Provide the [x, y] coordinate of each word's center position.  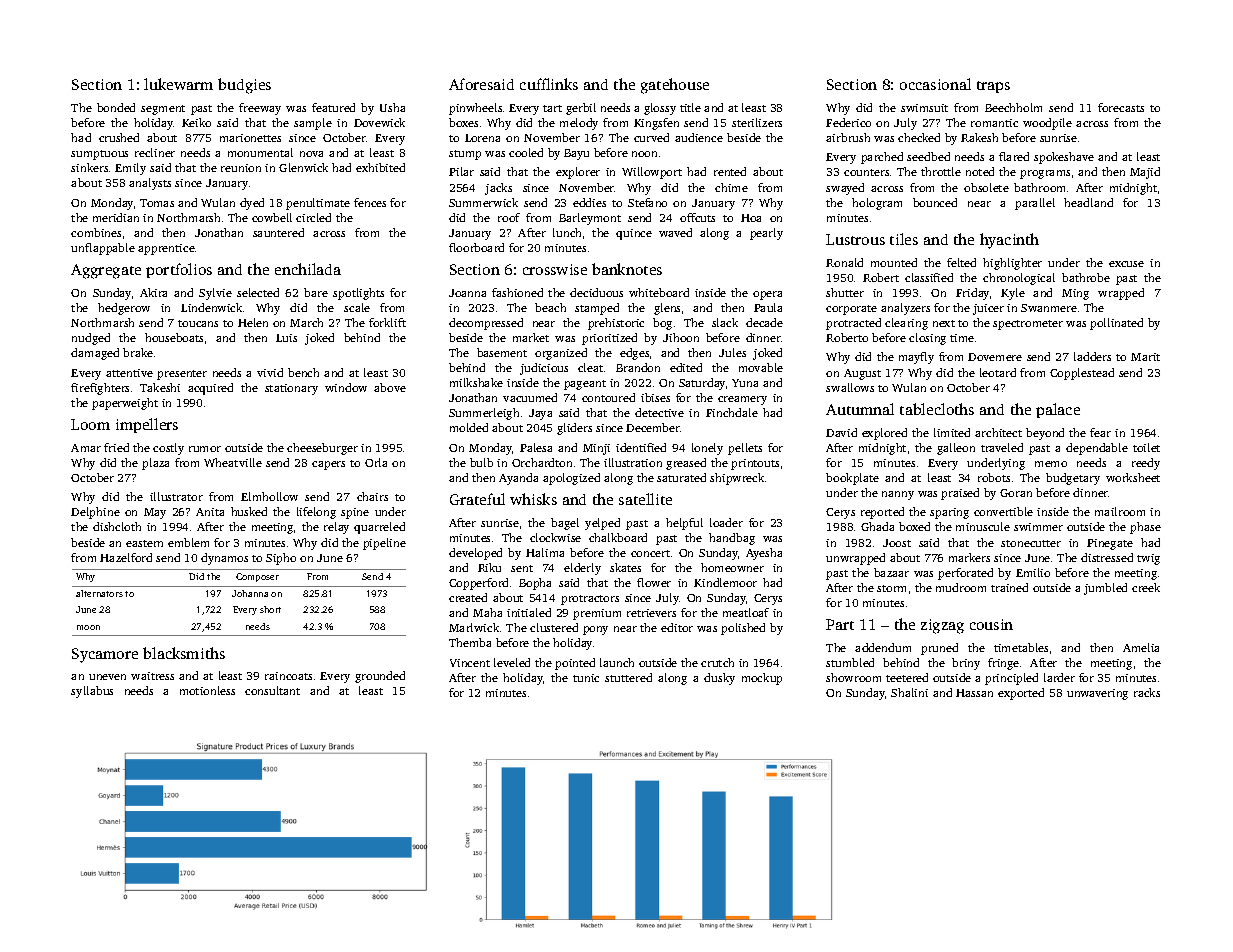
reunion [241, 168]
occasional [935, 84]
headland [1088, 202]
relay [336, 528]
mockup [762, 679]
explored [884, 434]
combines [96, 232]
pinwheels [475, 109]
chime [731, 187]
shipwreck [737, 479]
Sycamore [105, 655]
